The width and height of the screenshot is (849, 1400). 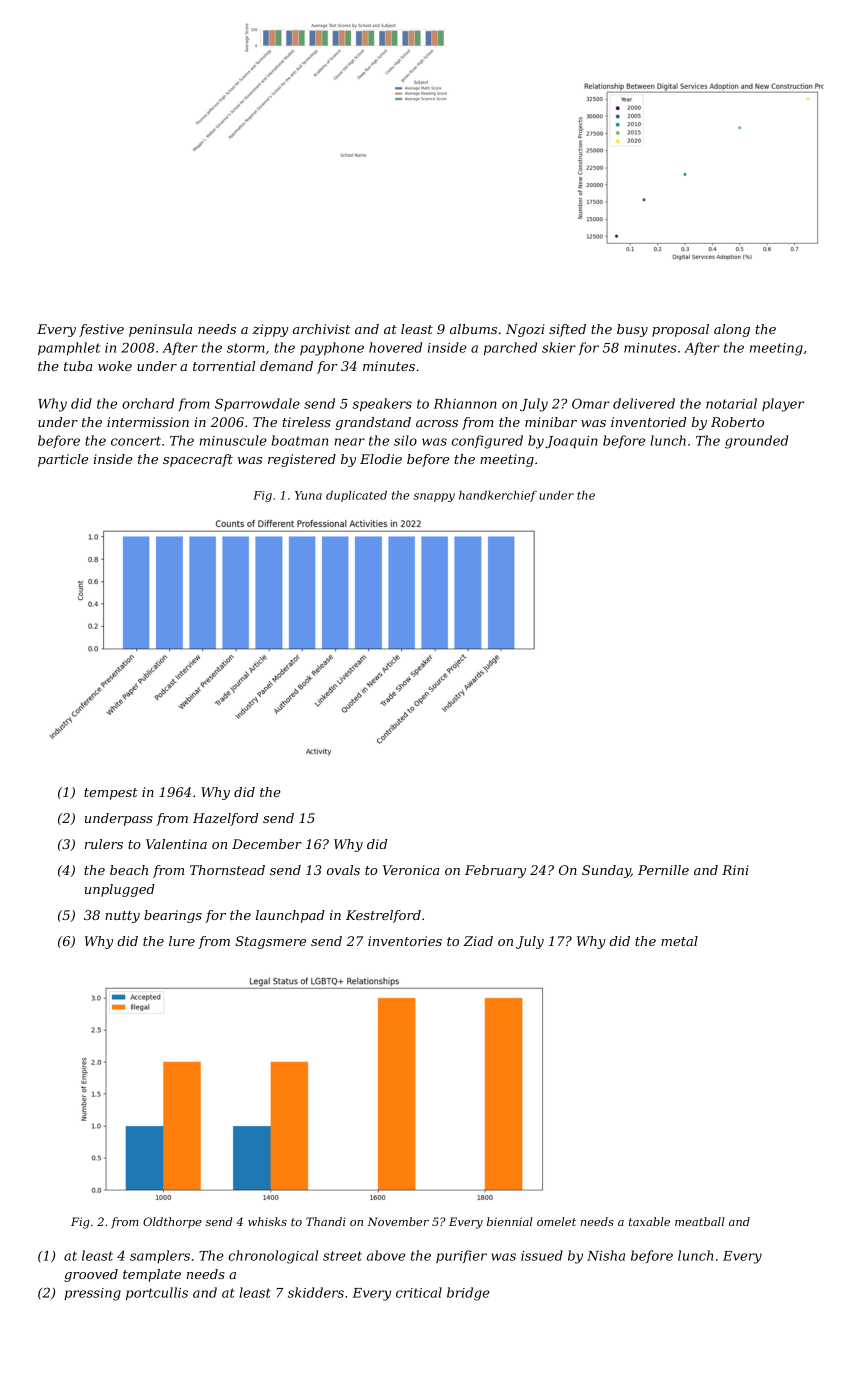 I want to click on lure, so click(x=182, y=941).
